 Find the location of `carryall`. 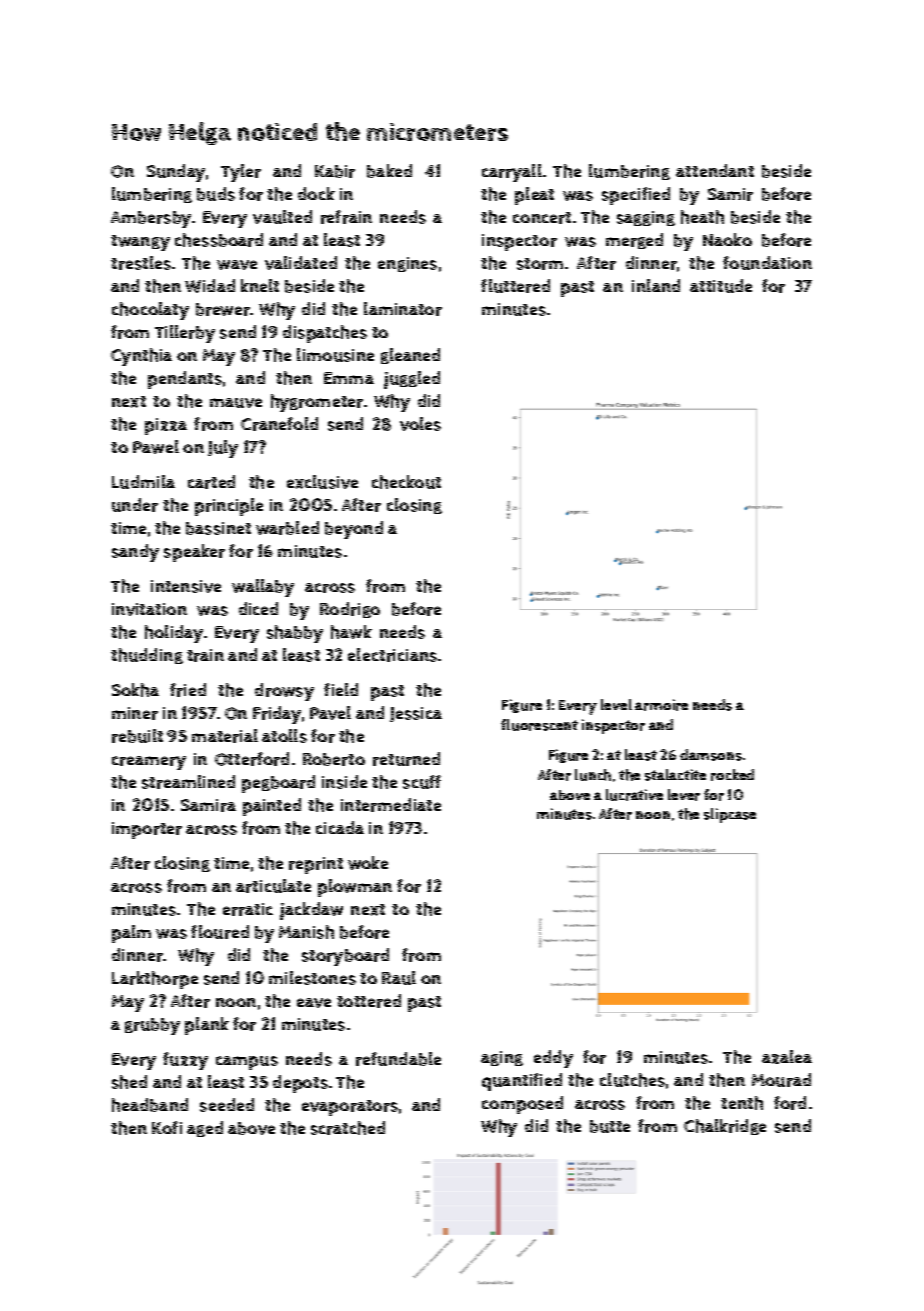

carryall is located at coordinates (512, 173).
